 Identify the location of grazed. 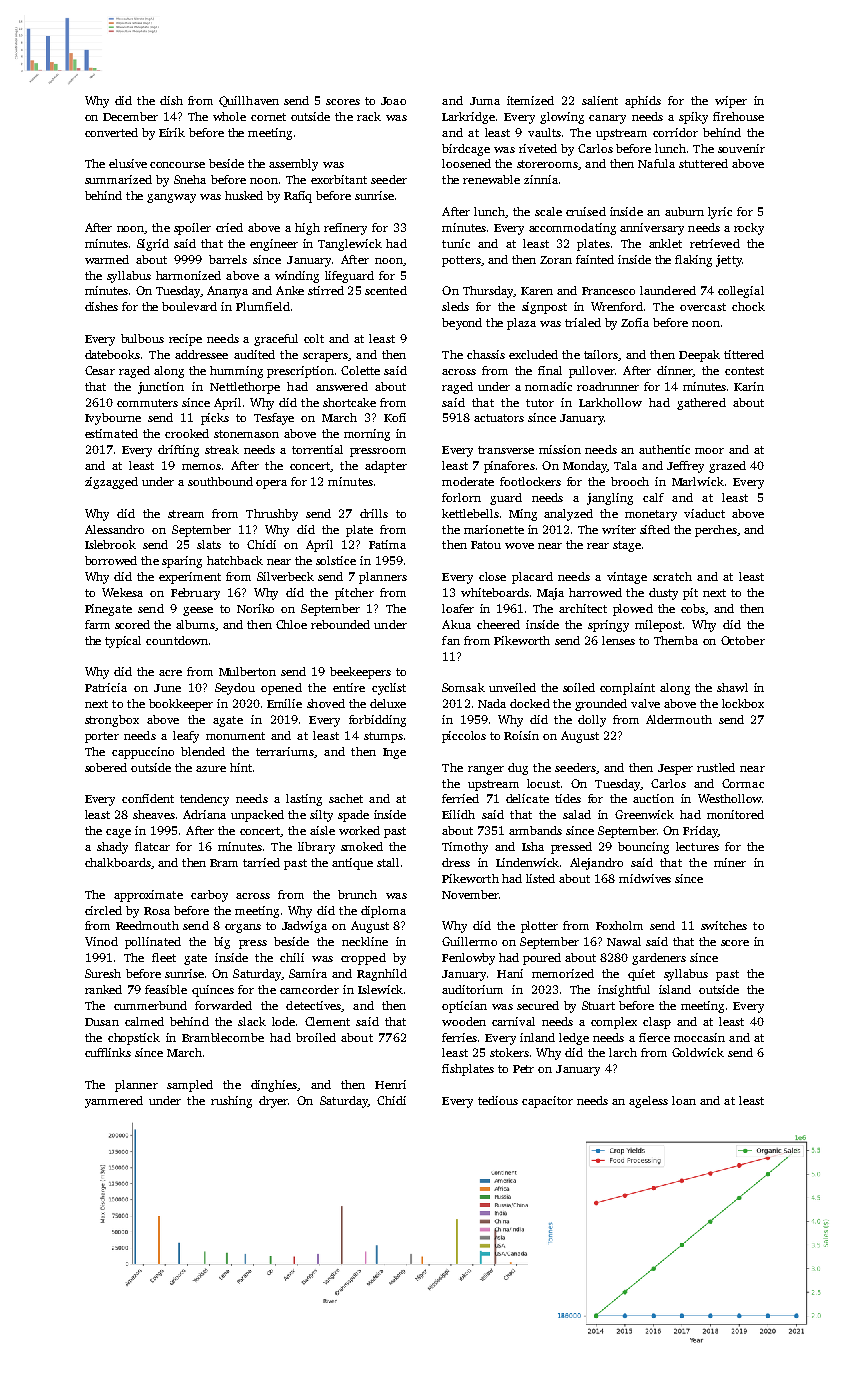
(727, 467).
